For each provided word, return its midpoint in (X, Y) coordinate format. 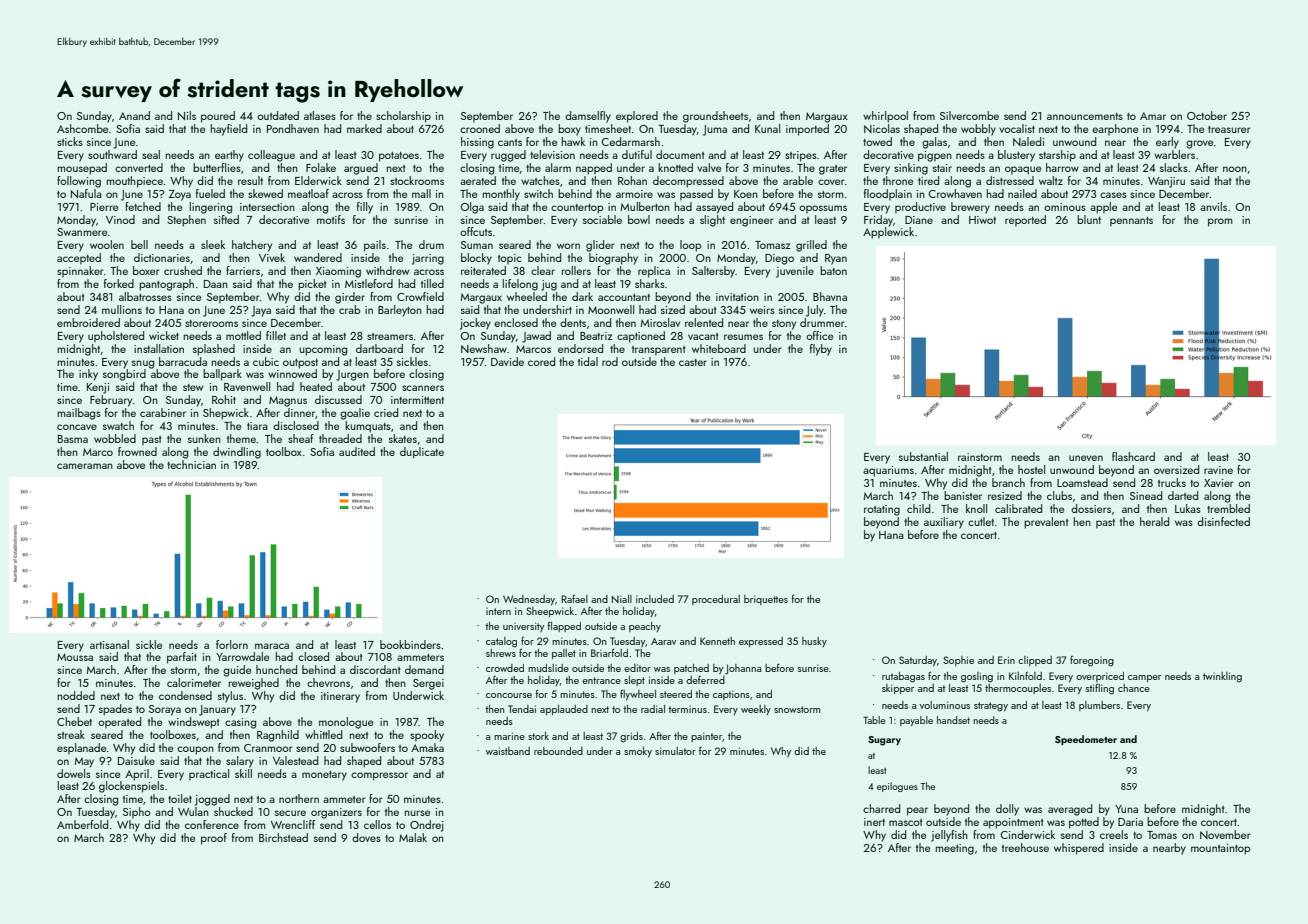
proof (214, 839)
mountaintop (1221, 849)
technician (191, 464)
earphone (1115, 129)
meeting (955, 849)
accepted (79, 258)
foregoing (1092, 661)
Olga (472, 208)
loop (691, 246)
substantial (923, 456)
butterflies (217, 167)
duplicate (422, 453)
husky (814, 642)
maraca (272, 646)
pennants (1131, 221)
